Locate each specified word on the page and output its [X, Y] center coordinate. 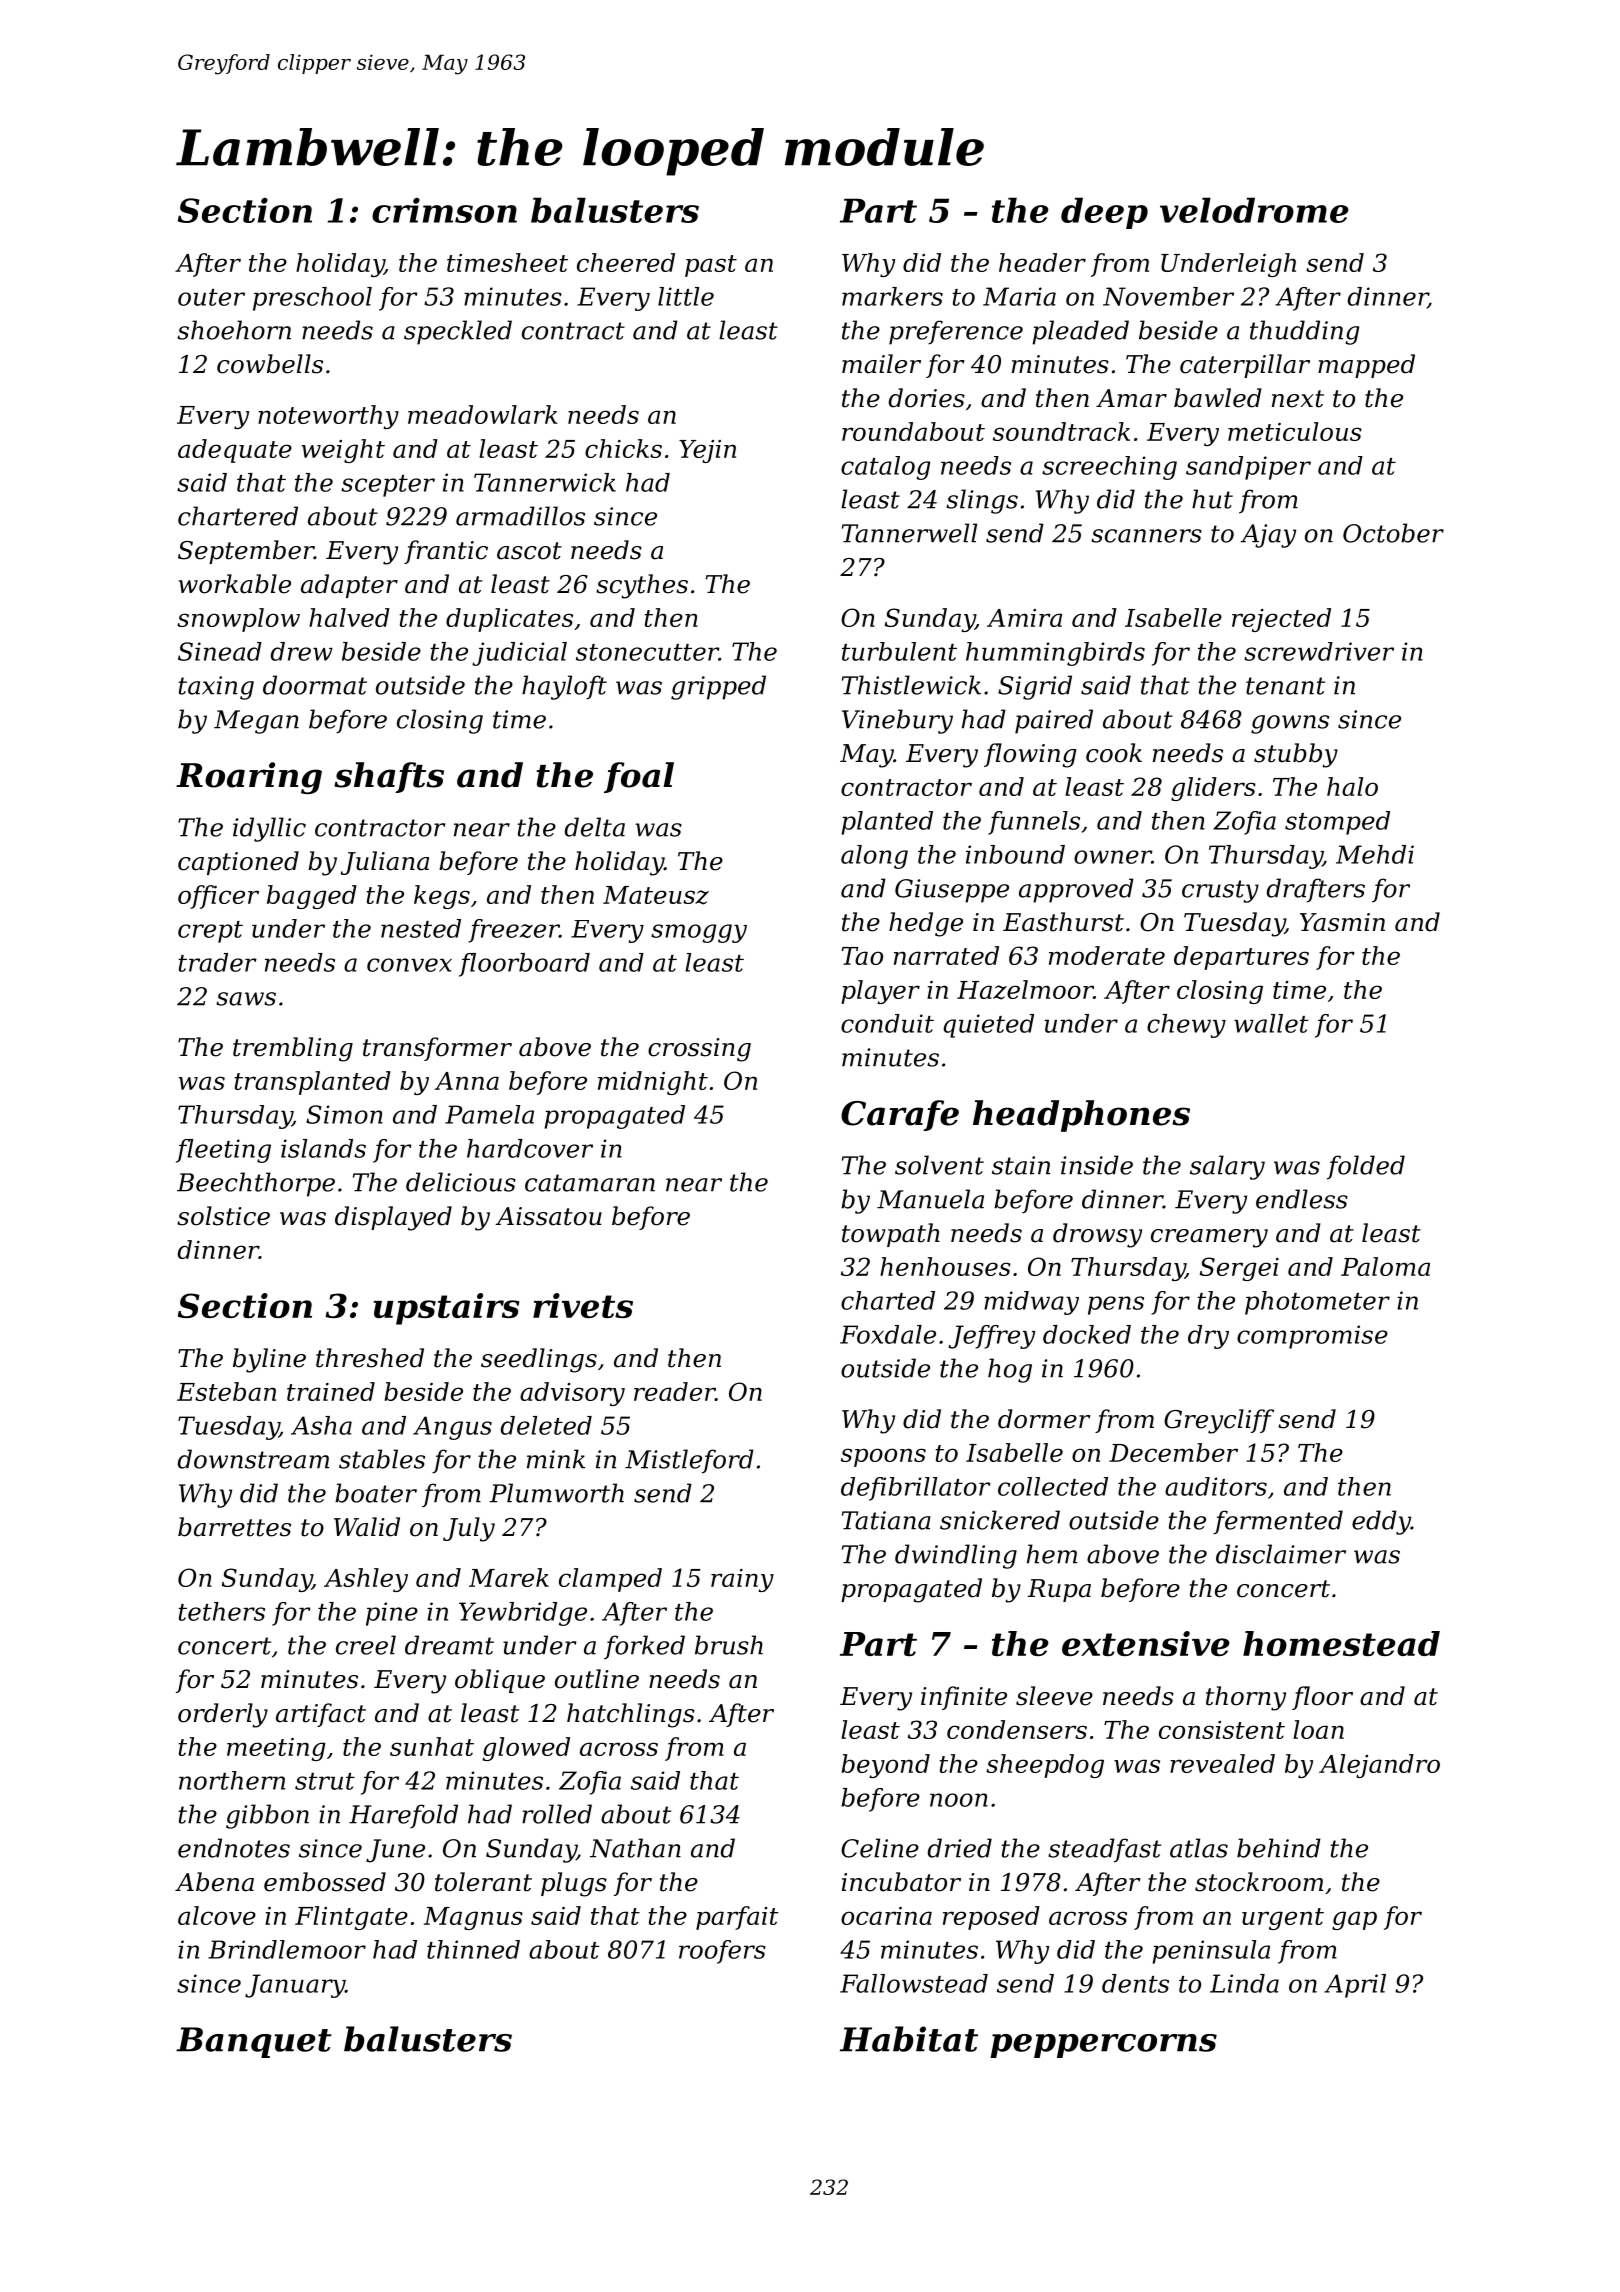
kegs [442, 897]
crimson [444, 210]
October [1393, 533]
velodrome [1254, 210]
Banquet [254, 2042]
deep [1104, 213]
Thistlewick [911, 685]
